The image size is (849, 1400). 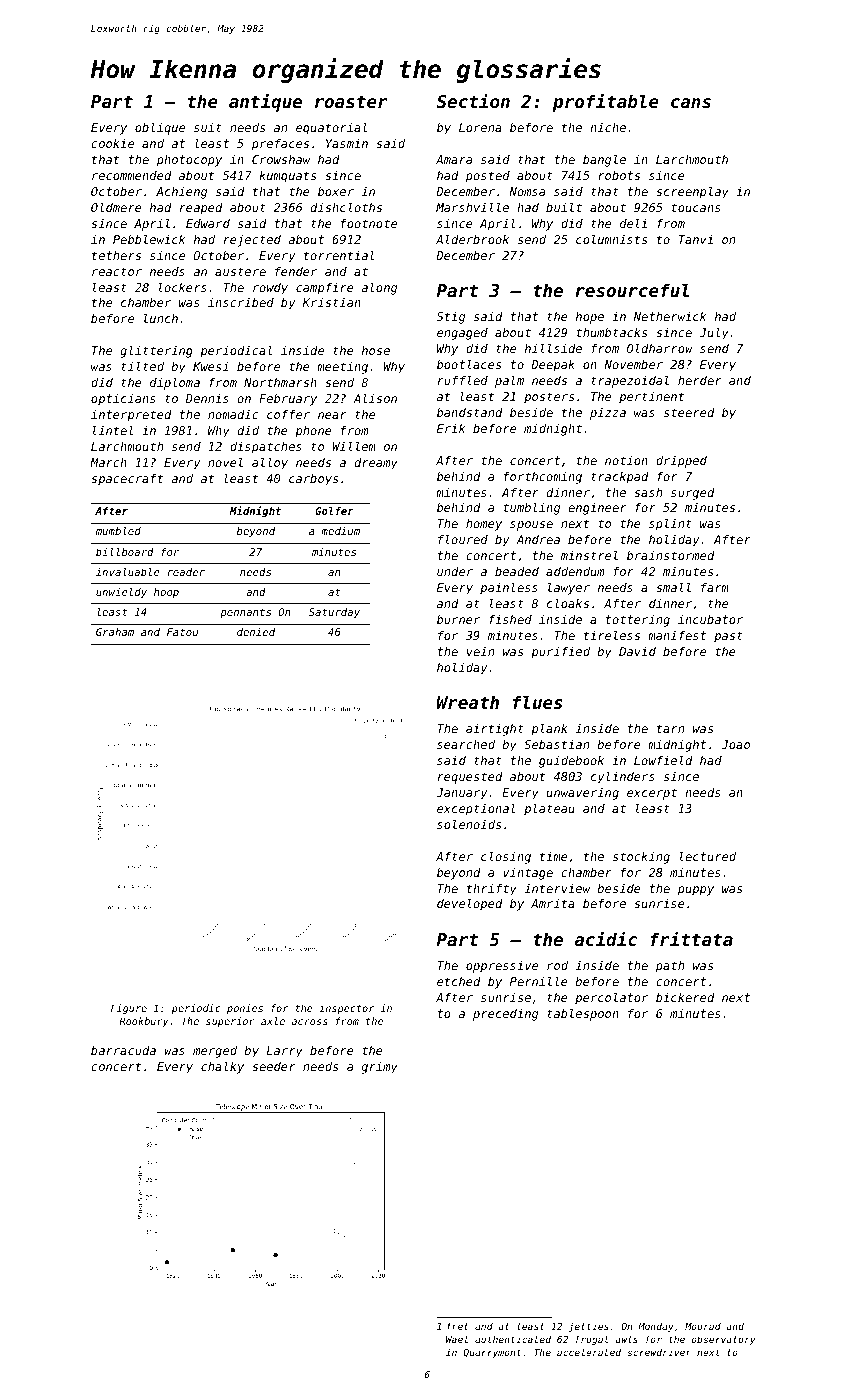 What do you see at coordinates (245, 613) in the screenshot?
I see `pennants` at bounding box center [245, 613].
